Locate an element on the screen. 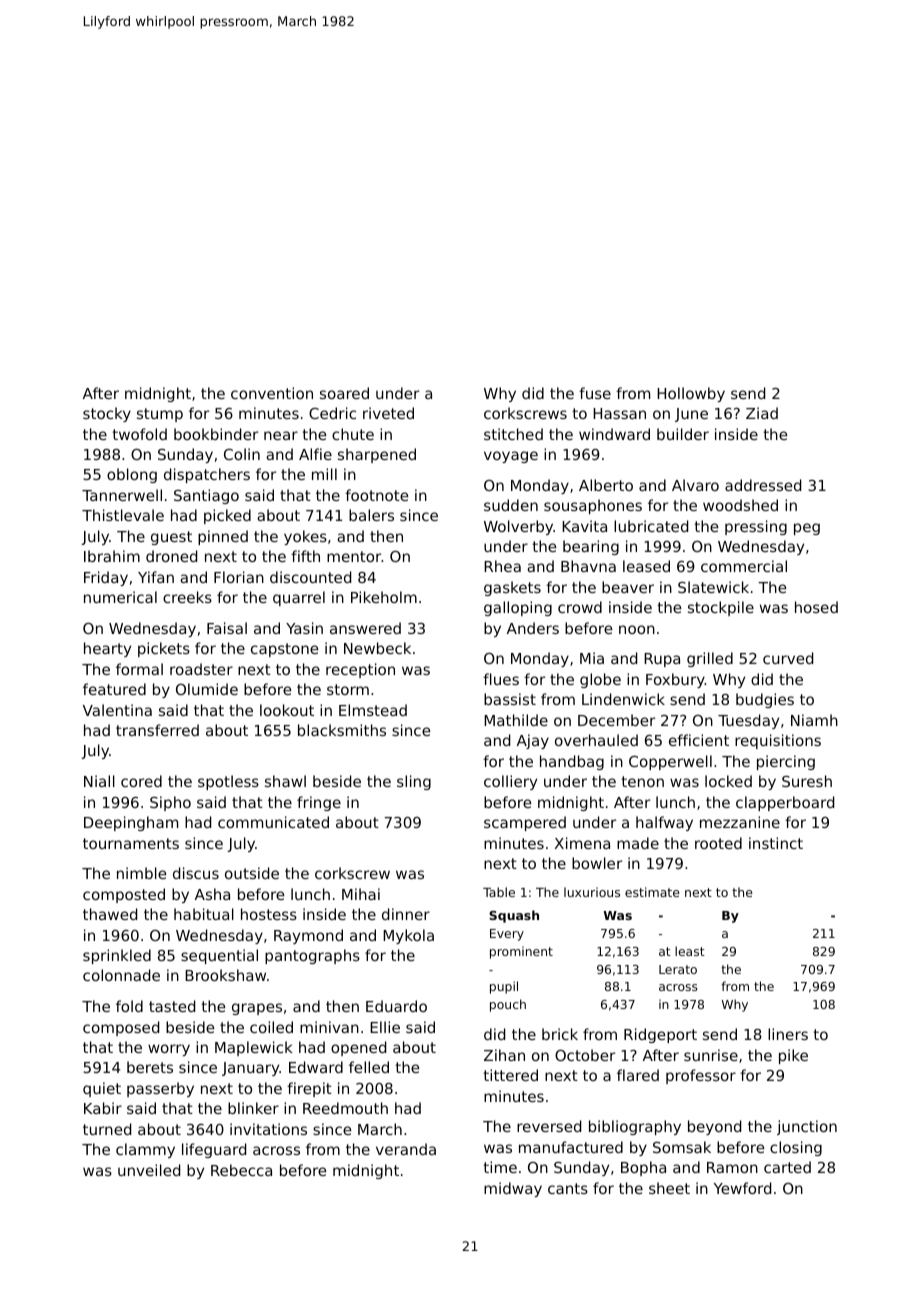  answered is located at coordinates (365, 628).
